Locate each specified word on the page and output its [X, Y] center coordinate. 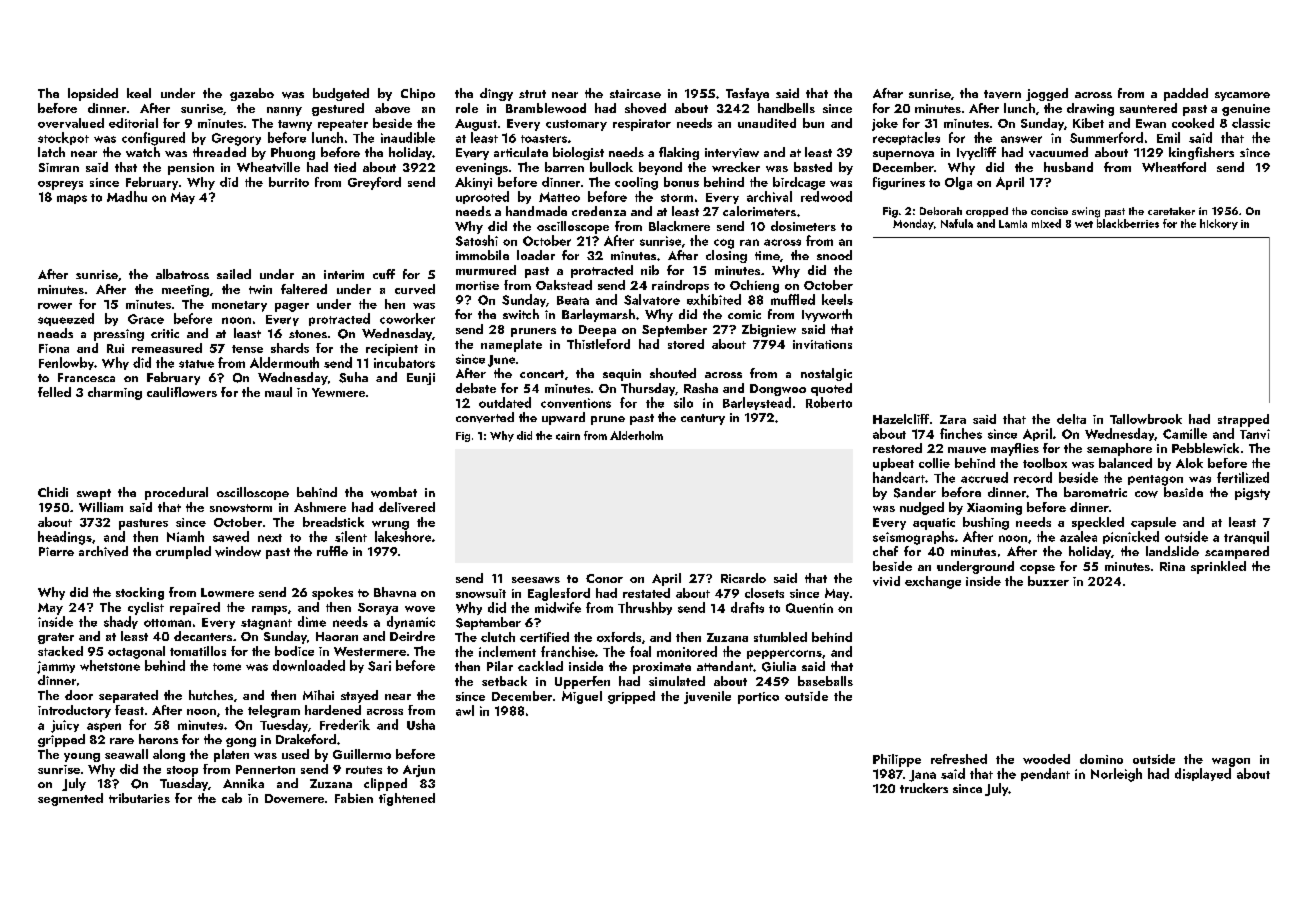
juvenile [707, 697]
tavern [1002, 94]
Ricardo [743, 578]
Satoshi [477, 240]
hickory [1219, 224]
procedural [176, 493]
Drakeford [306, 739]
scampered [1237, 552]
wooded [1046, 759]
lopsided [93, 94]
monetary [239, 306]
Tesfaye [747, 94]
